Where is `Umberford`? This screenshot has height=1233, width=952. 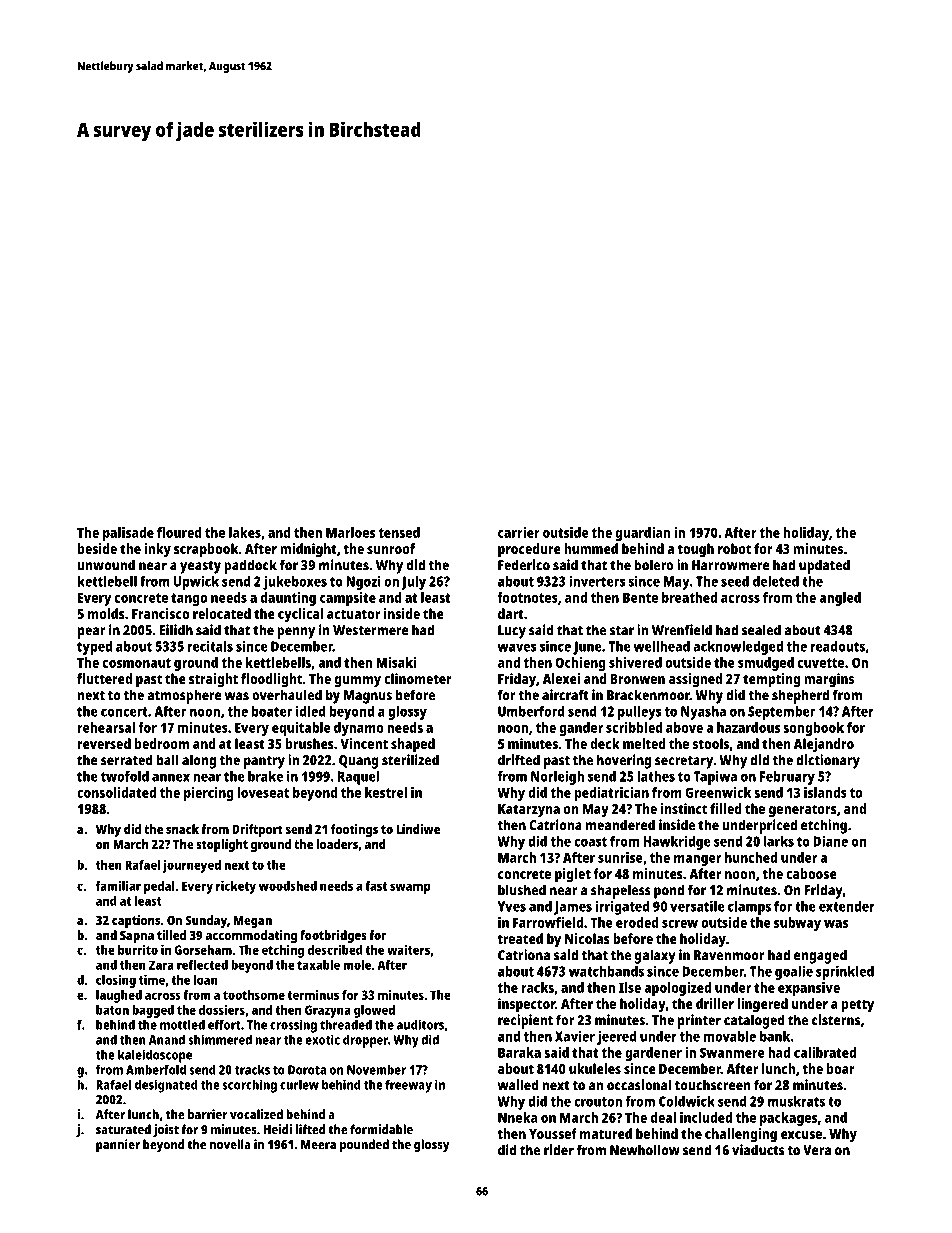
Umberford is located at coordinates (531, 711).
